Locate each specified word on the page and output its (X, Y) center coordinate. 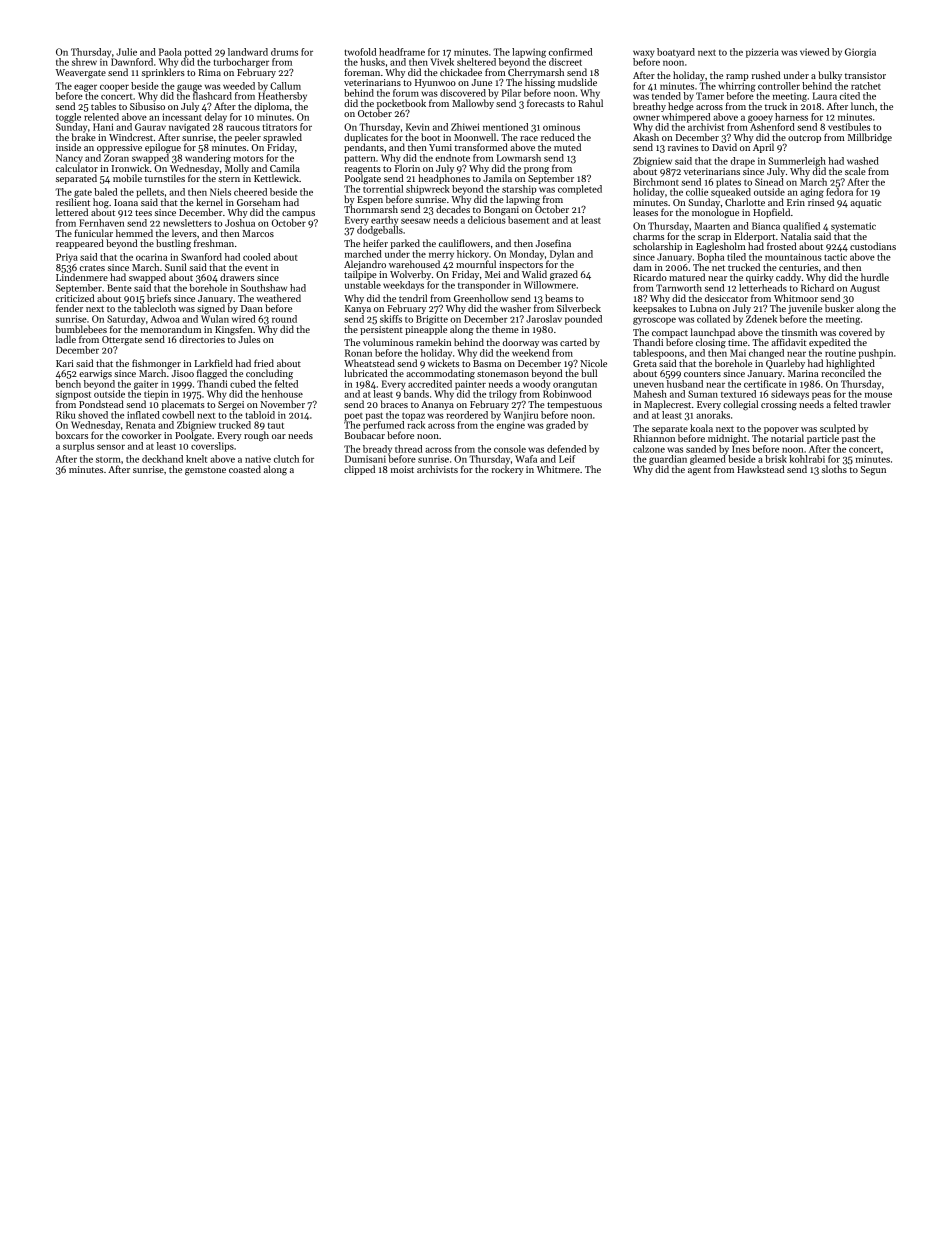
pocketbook (401, 104)
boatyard (676, 53)
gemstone (205, 471)
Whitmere (558, 469)
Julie (126, 52)
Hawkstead (761, 469)
